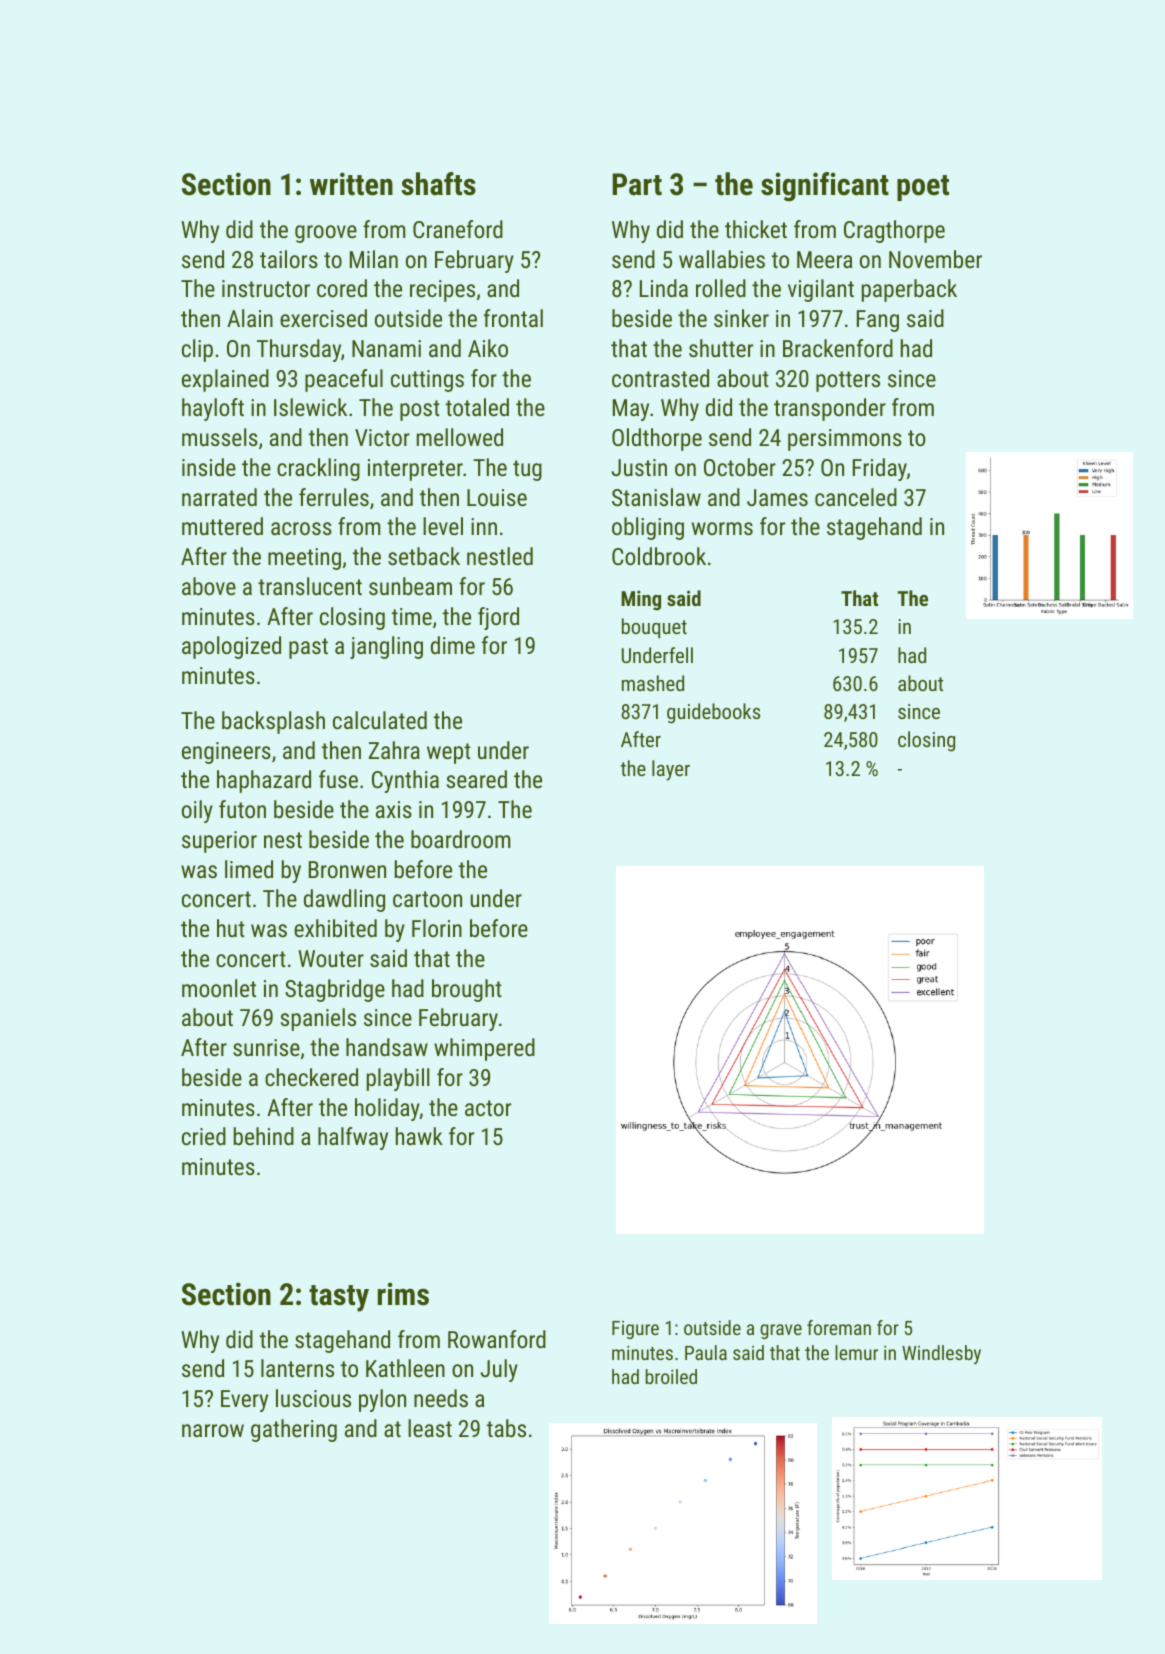 The height and width of the screenshot is (1654, 1165). Describe the element at coordinates (671, 770) in the screenshot. I see `layer` at that location.
